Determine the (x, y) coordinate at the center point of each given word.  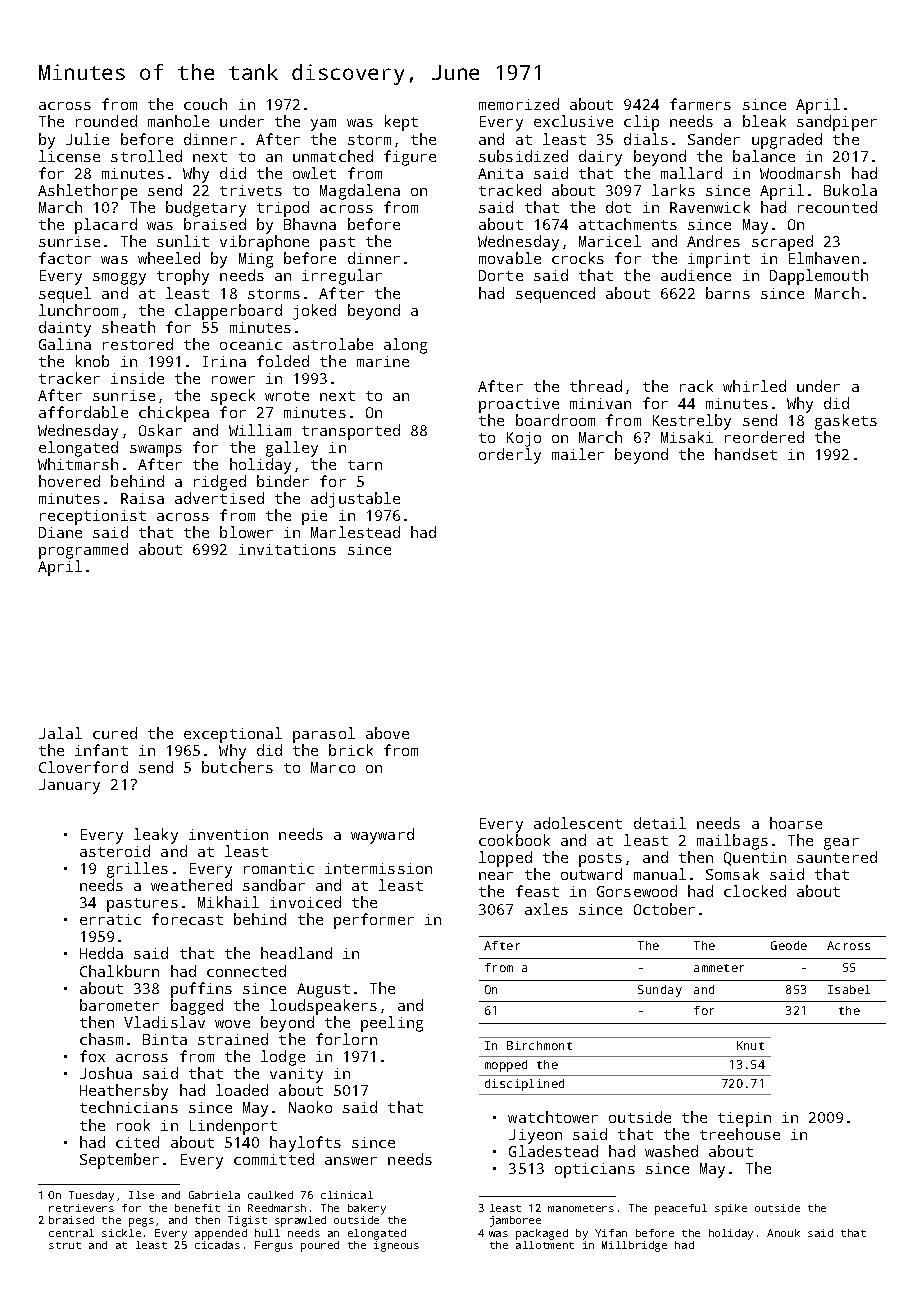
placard (106, 226)
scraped (782, 243)
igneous (396, 1246)
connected (246, 971)
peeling (392, 1024)
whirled (754, 386)
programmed (83, 551)
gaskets (846, 422)
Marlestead (355, 532)
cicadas (217, 1245)
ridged (220, 483)
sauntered (837, 857)
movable (510, 258)
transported (351, 432)
